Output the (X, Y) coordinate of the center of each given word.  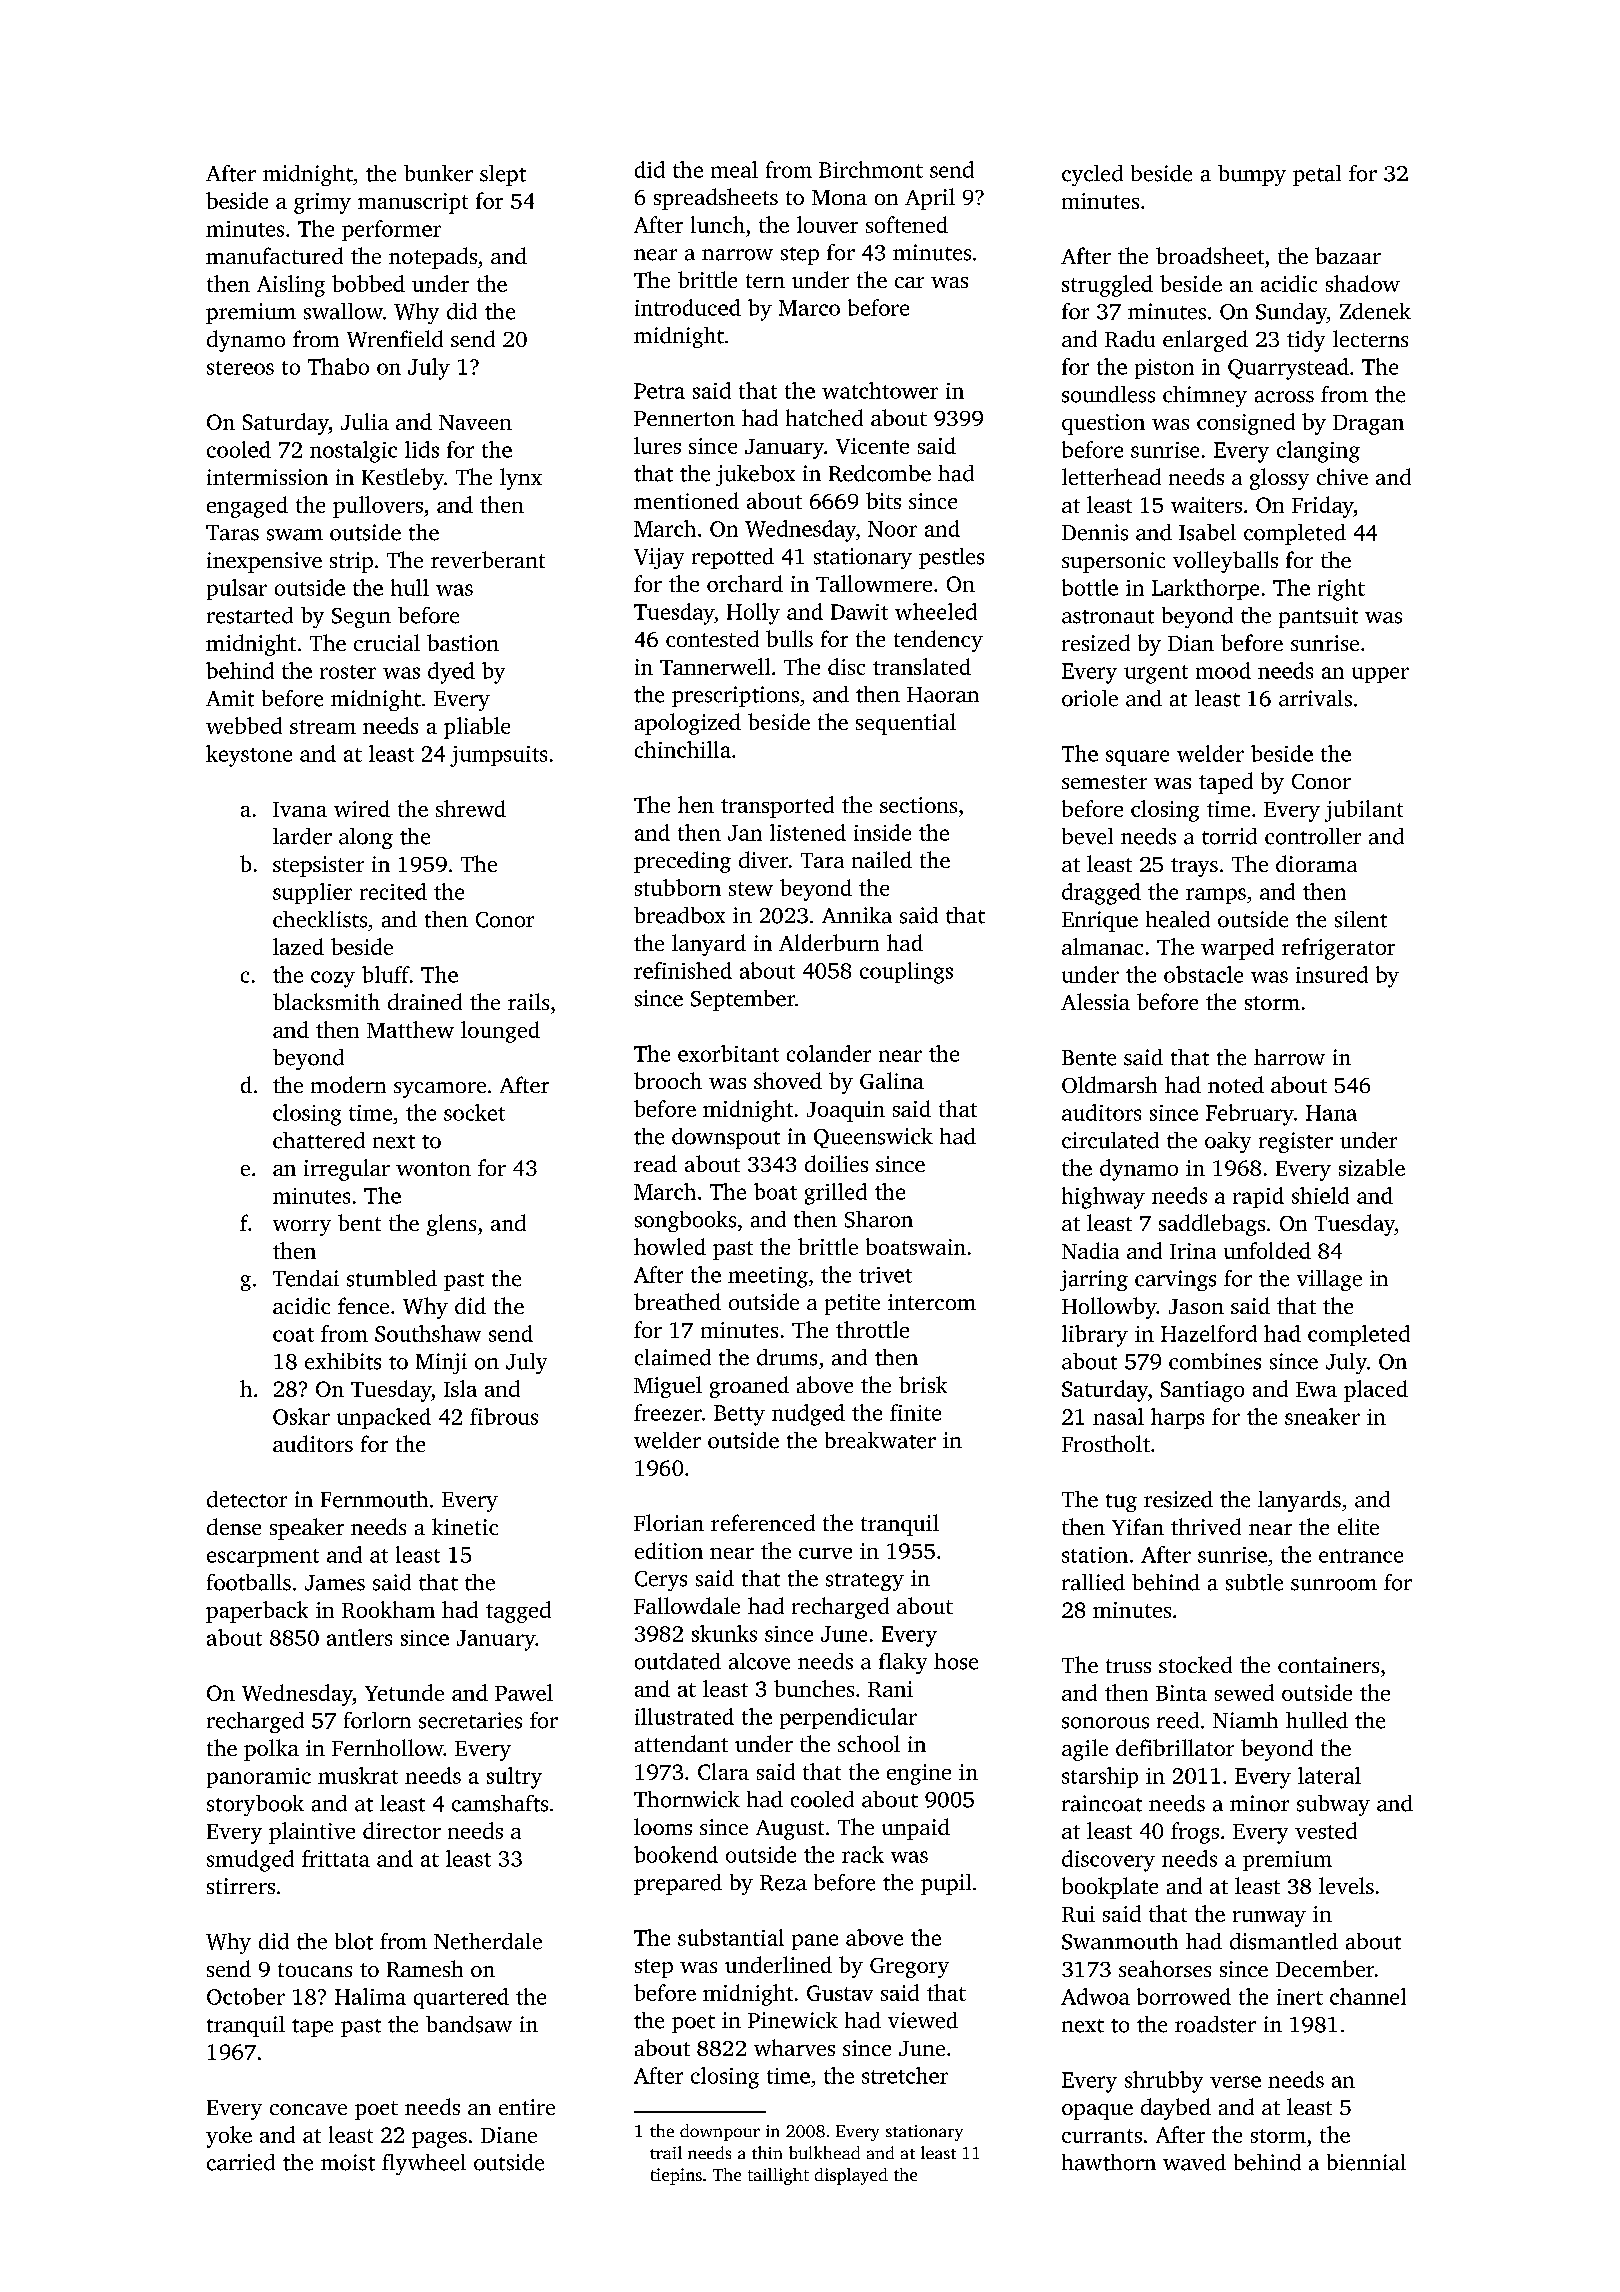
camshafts (500, 1803)
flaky (903, 1663)
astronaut (1108, 617)
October (246, 1996)
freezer (668, 1412)
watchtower (880, 390)
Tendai (306, 1278)
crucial (387, 642)
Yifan (1138, 1526)
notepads (433, 258)
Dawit (859, 612)
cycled (1092, 175)
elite (1358, 1526)
